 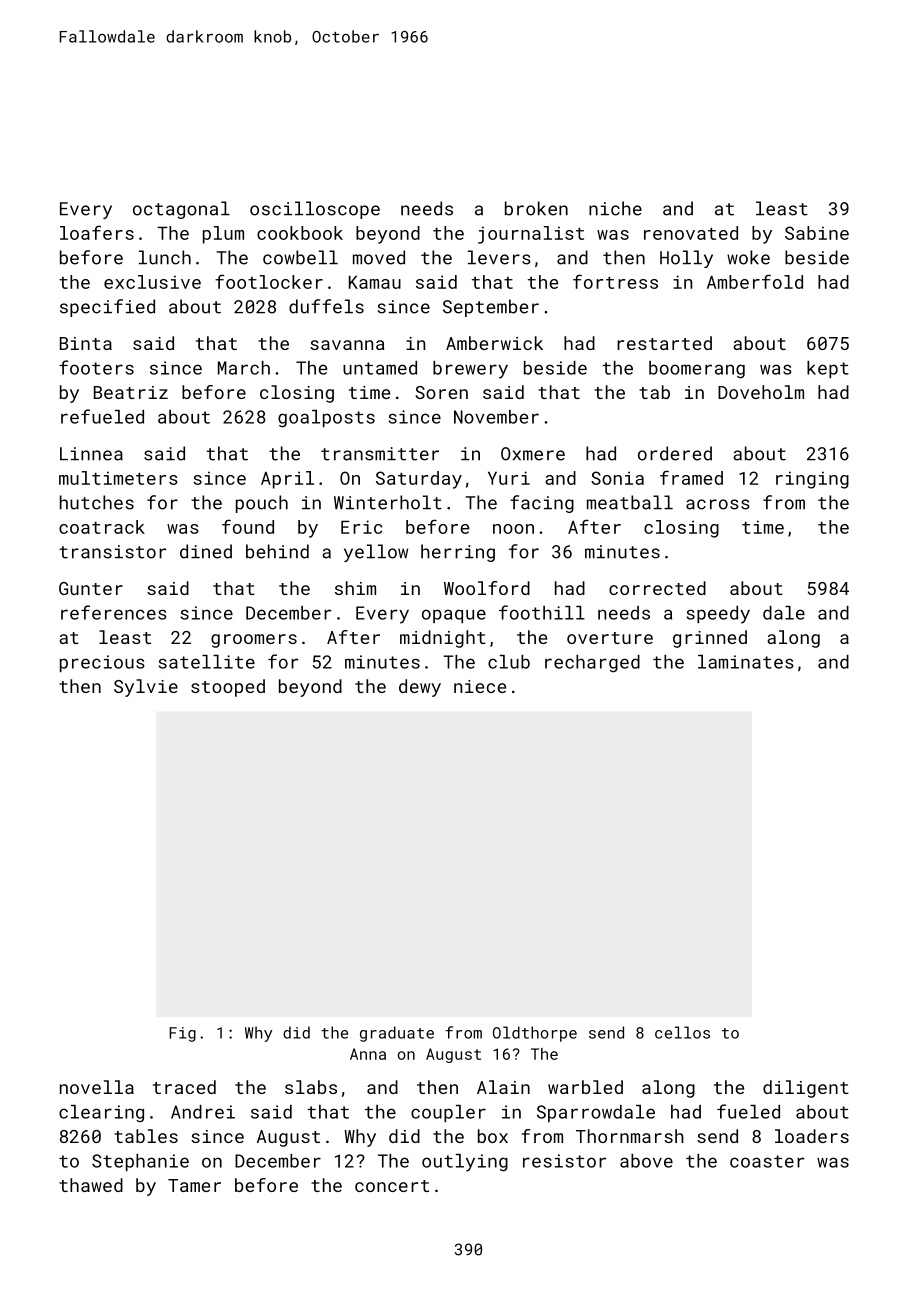 What do you see at coordinates (509, 478) in the page?
I see `Yuri` at bounding box center [509, 478].
